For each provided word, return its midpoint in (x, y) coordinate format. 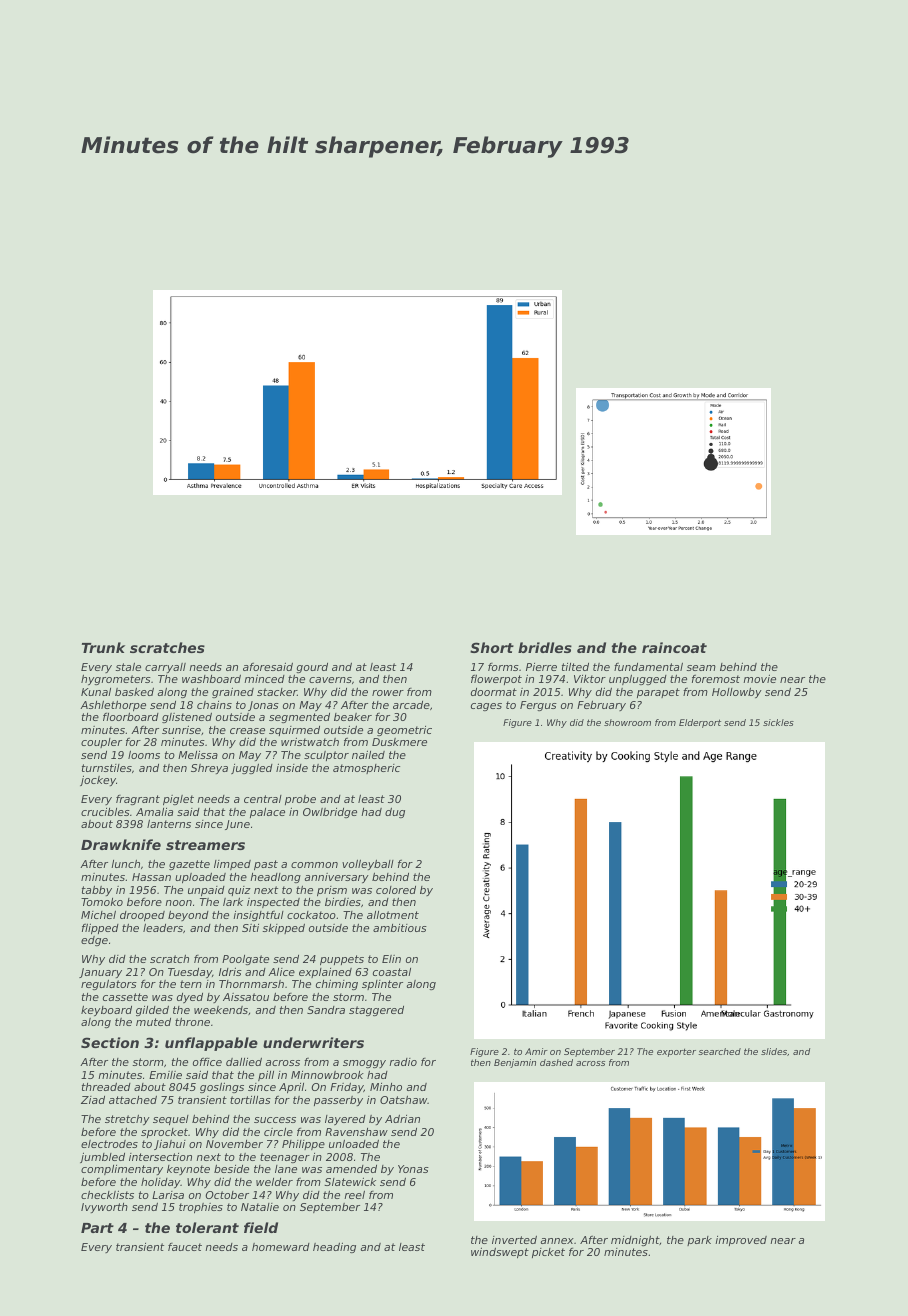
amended (351, 1169)
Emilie (165, 1075)
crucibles (105, 812)
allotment (393, 915)
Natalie (260, 1207)
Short (492, 647)
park (699, 1241)
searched (719, 1051)
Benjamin (515, 1063)
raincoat (674, 647)
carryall (165, 668)
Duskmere (399, 742)
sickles (778, 722)
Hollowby (737, 692)
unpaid (206, 891)
